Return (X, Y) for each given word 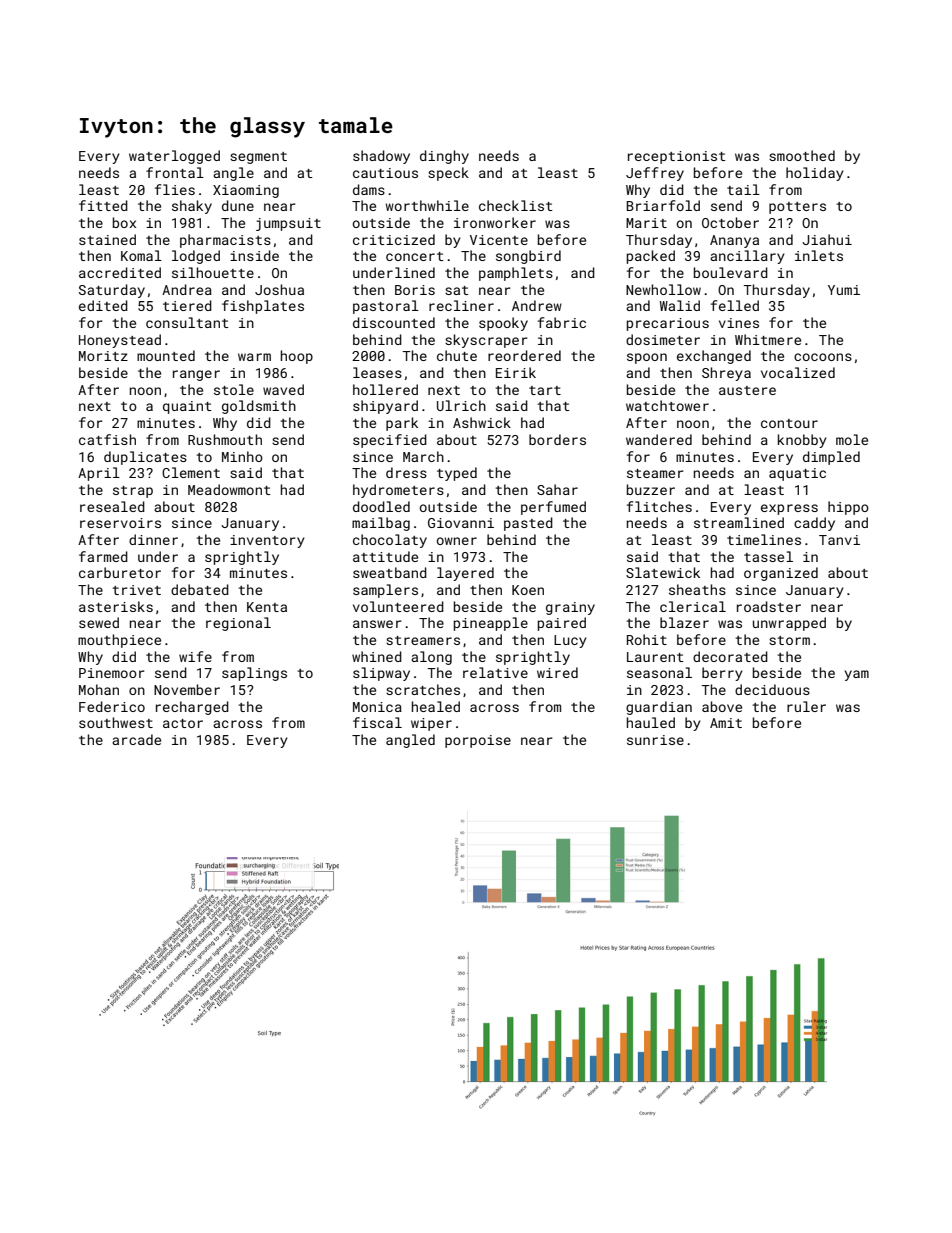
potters (797, 208)
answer (377, 624)
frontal (175, 172)
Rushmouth (225, 439)
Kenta (267, 607)
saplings (254, 674)
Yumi (844, 290)
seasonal (659, 672)
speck (448, 174)
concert (415, 256)
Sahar (557, 489)
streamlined (739, 522)
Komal (141, 255)
